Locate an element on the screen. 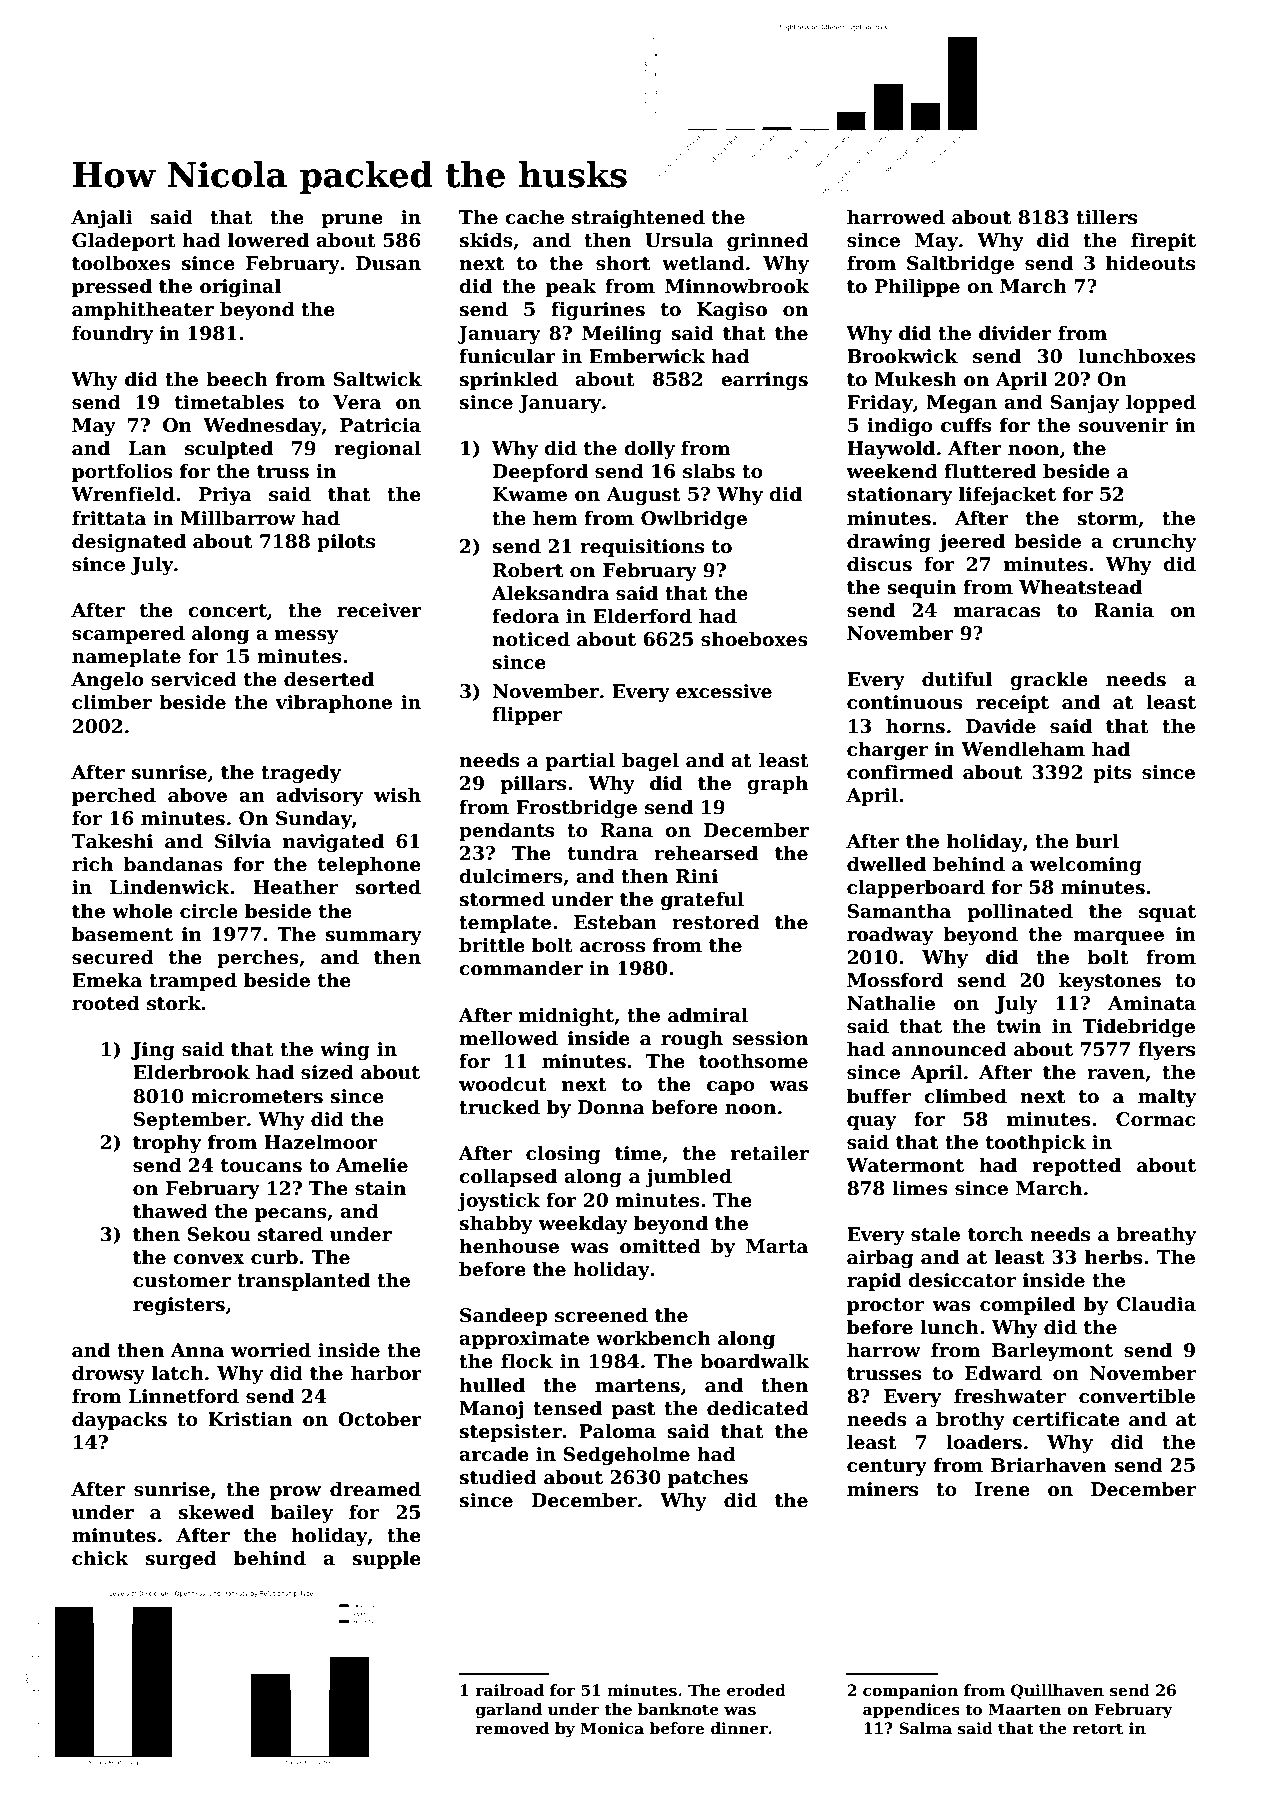 The image size is (1268, 1794). Saltbridge is located at coordinates (960, 264).
